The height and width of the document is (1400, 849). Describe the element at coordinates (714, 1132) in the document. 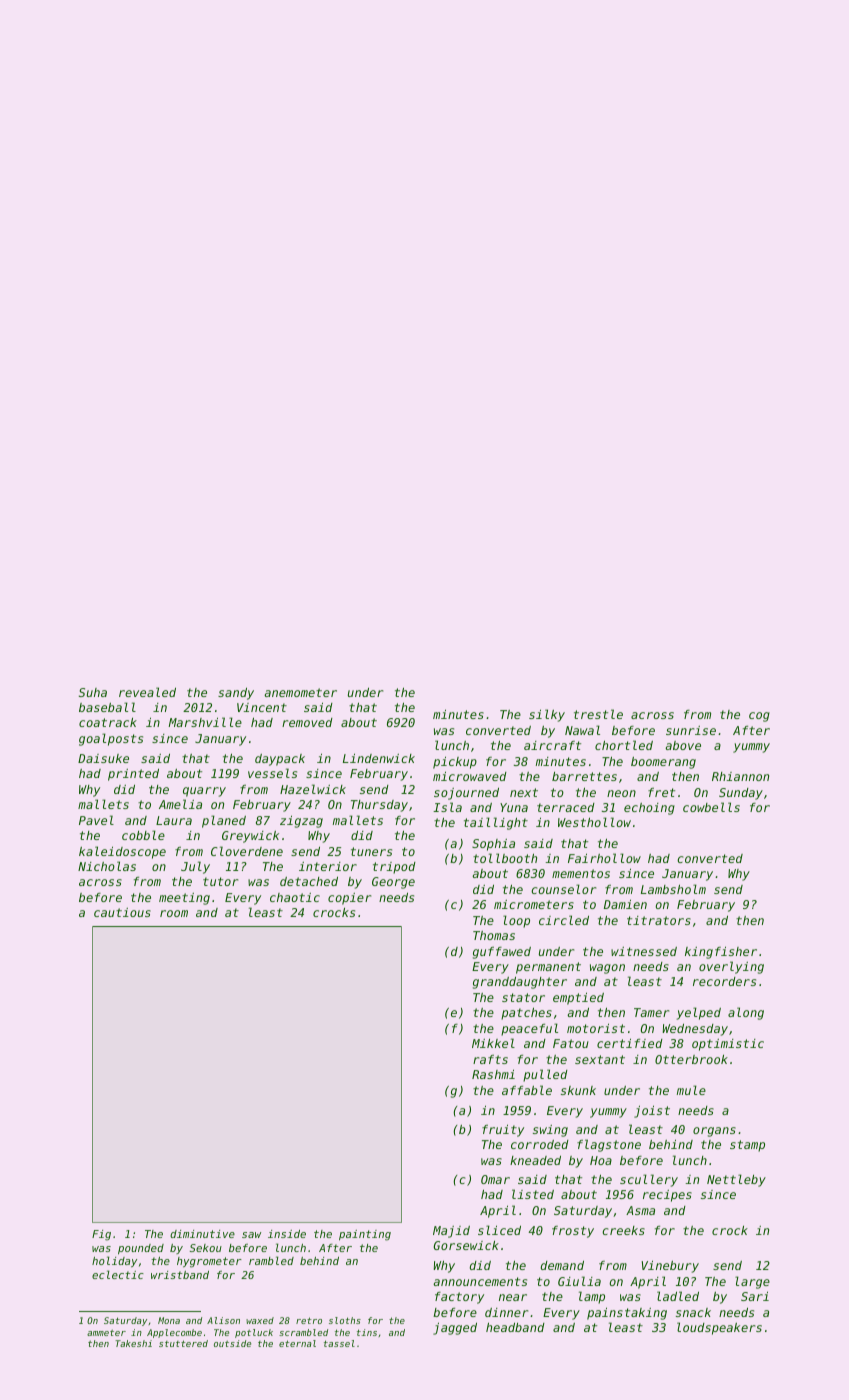

I see `organs` at that location.
